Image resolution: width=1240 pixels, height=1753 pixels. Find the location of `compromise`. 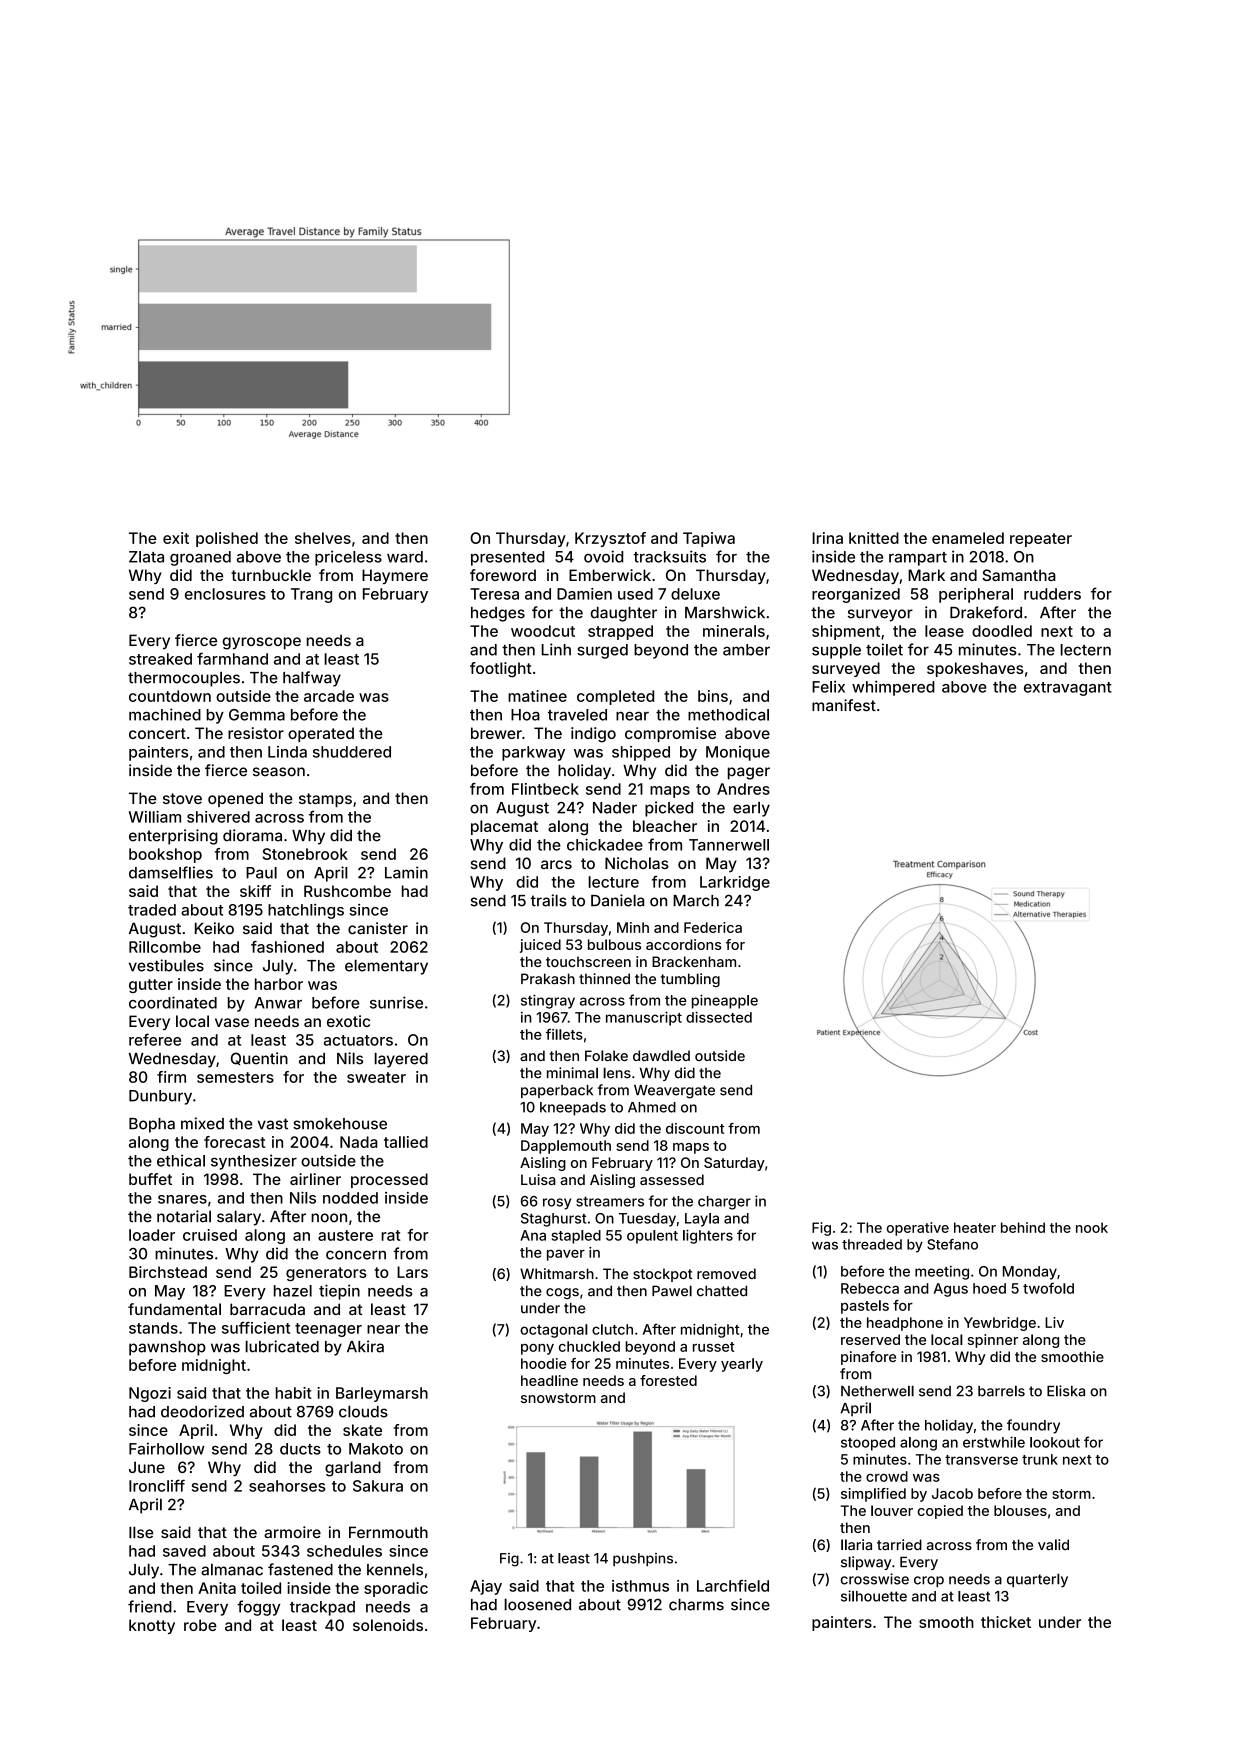

compromise is located at coordinates (670, 734).
